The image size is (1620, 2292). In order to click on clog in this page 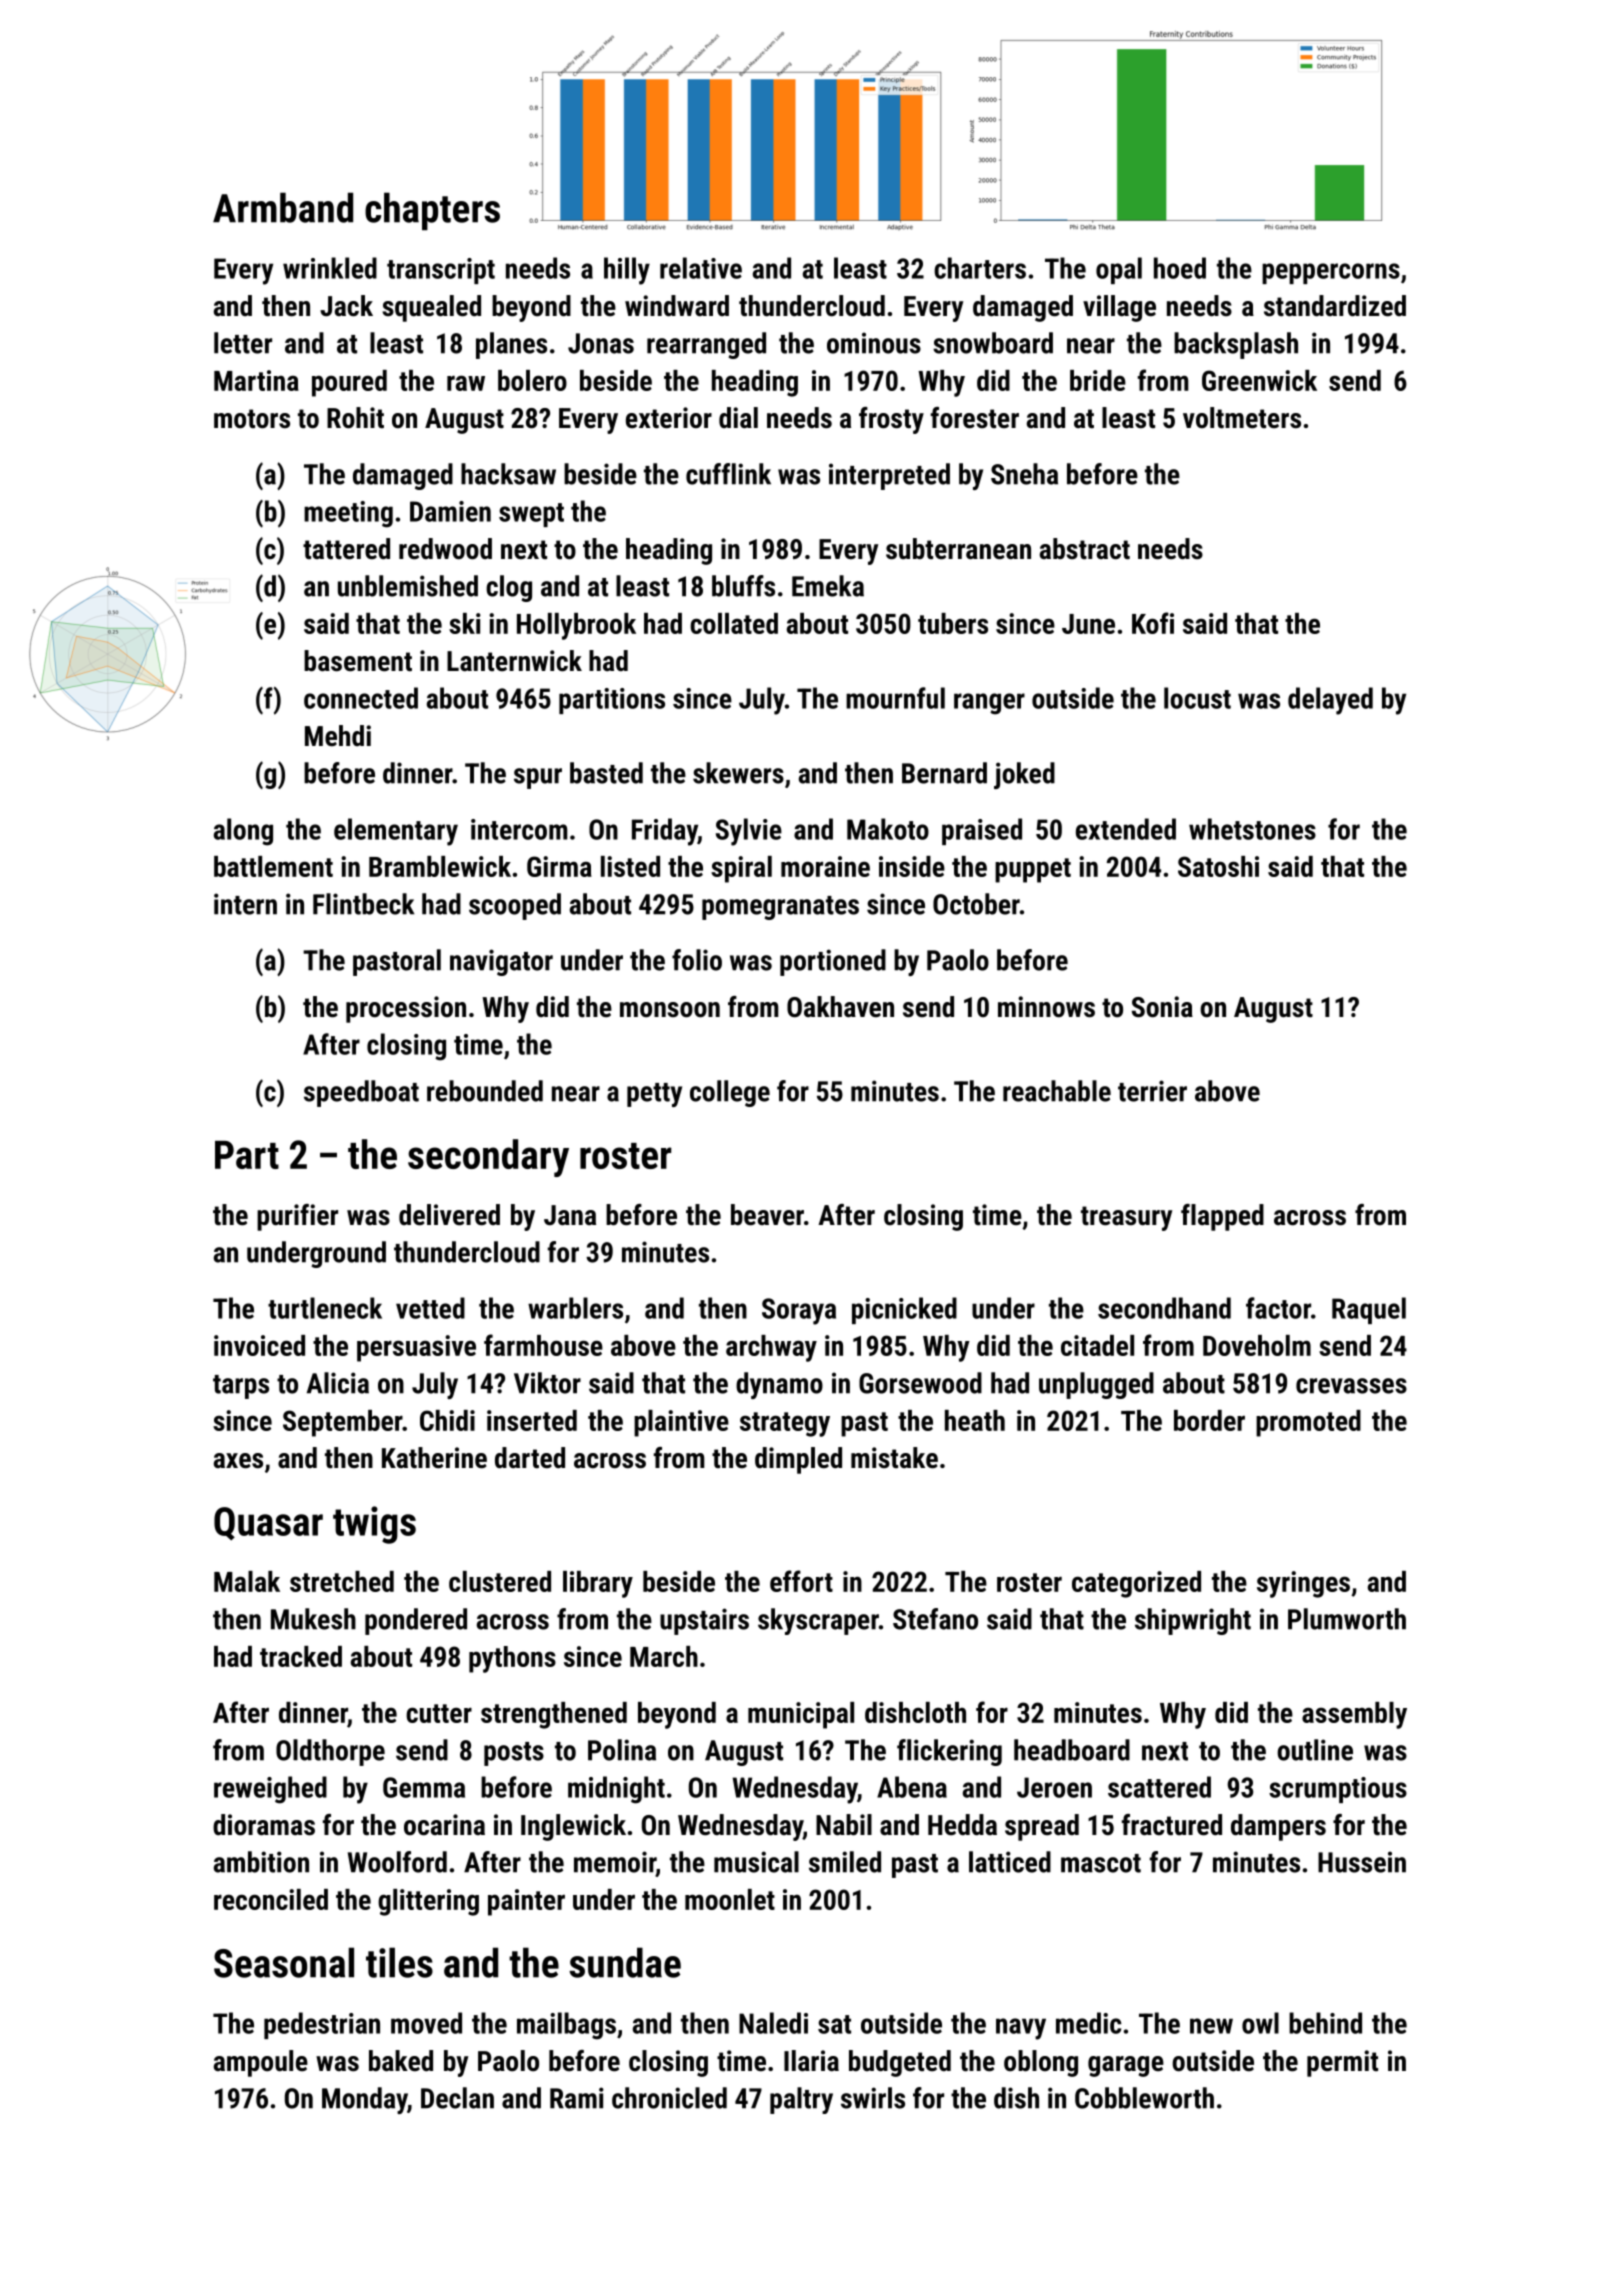, I will do `click(509, 588)`.
